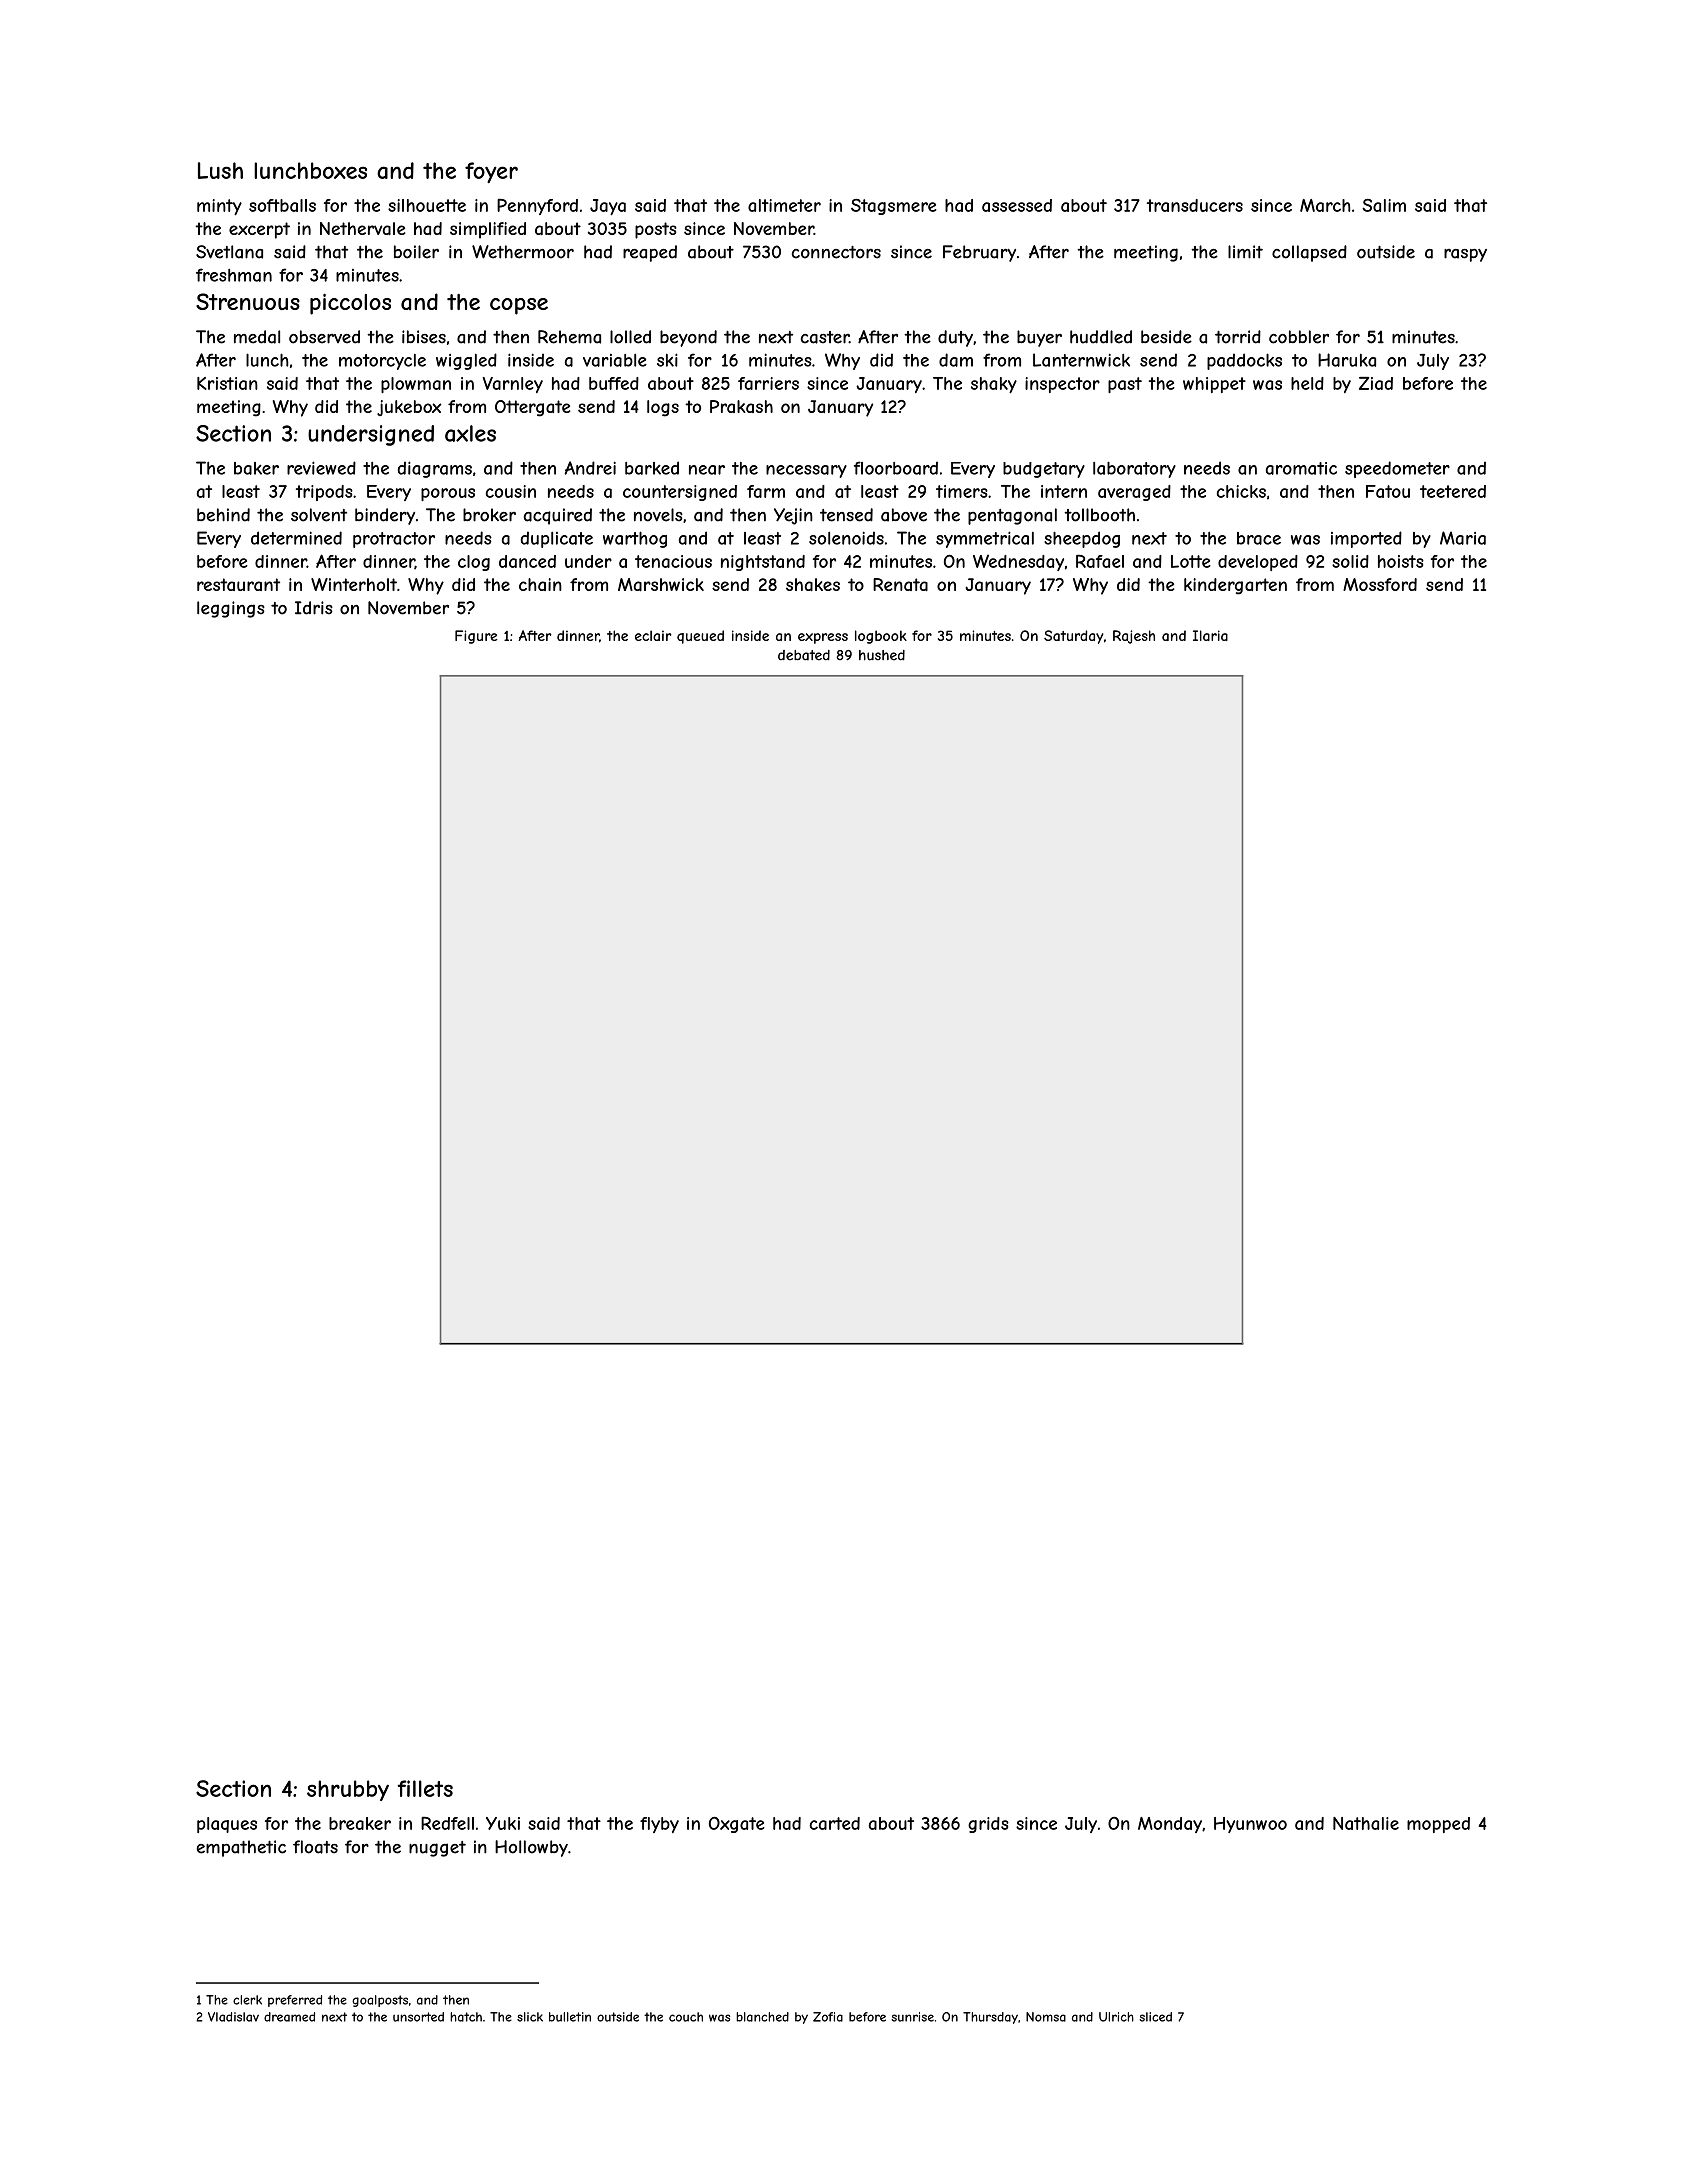 This page has width=1683, height=2178. What do you see at coordinates (1210, 635) in the page?
I see `Ilaria` at bounding box center [1210, 635].
